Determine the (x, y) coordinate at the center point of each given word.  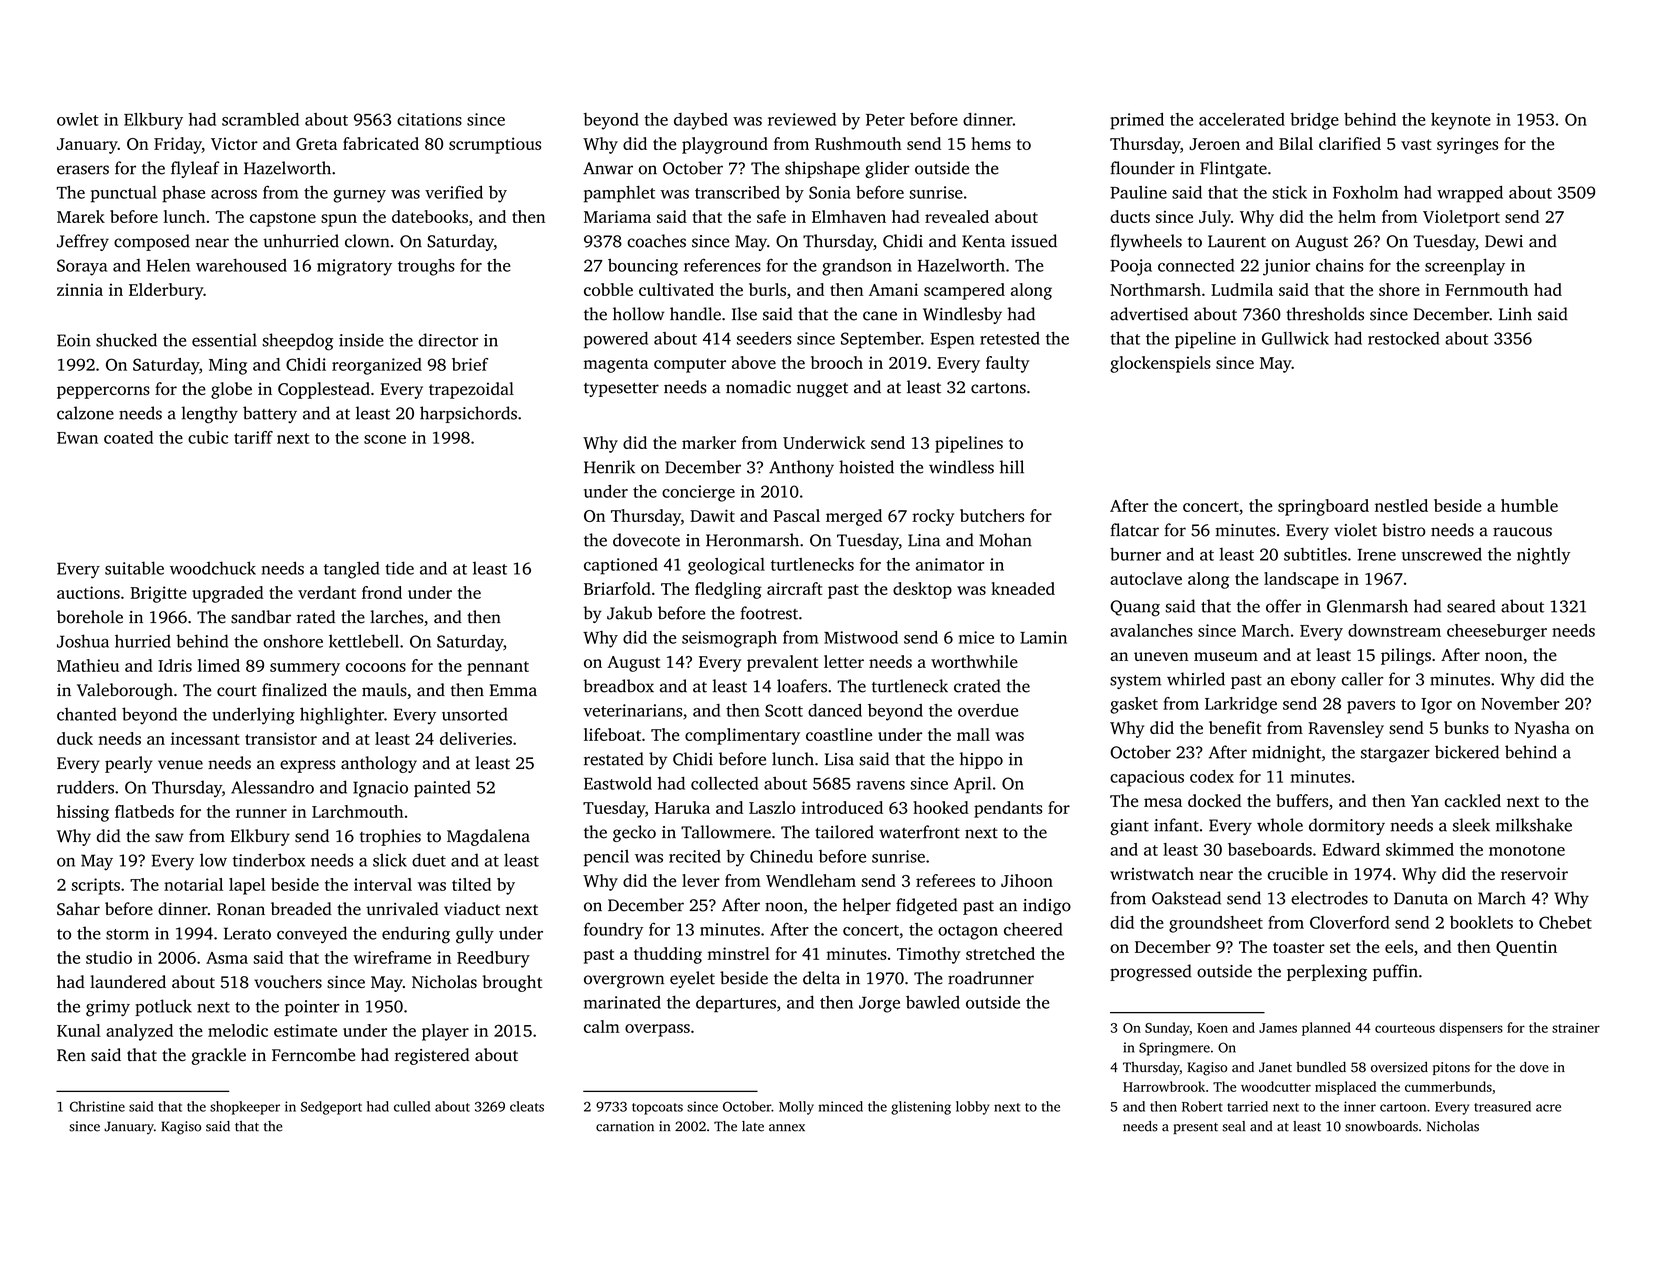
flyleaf (195, 169)
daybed (701, 121)
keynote (1461, 121)
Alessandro (272, 787)
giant (1129, 827)
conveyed (312, 935)
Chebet (1565, 922)
